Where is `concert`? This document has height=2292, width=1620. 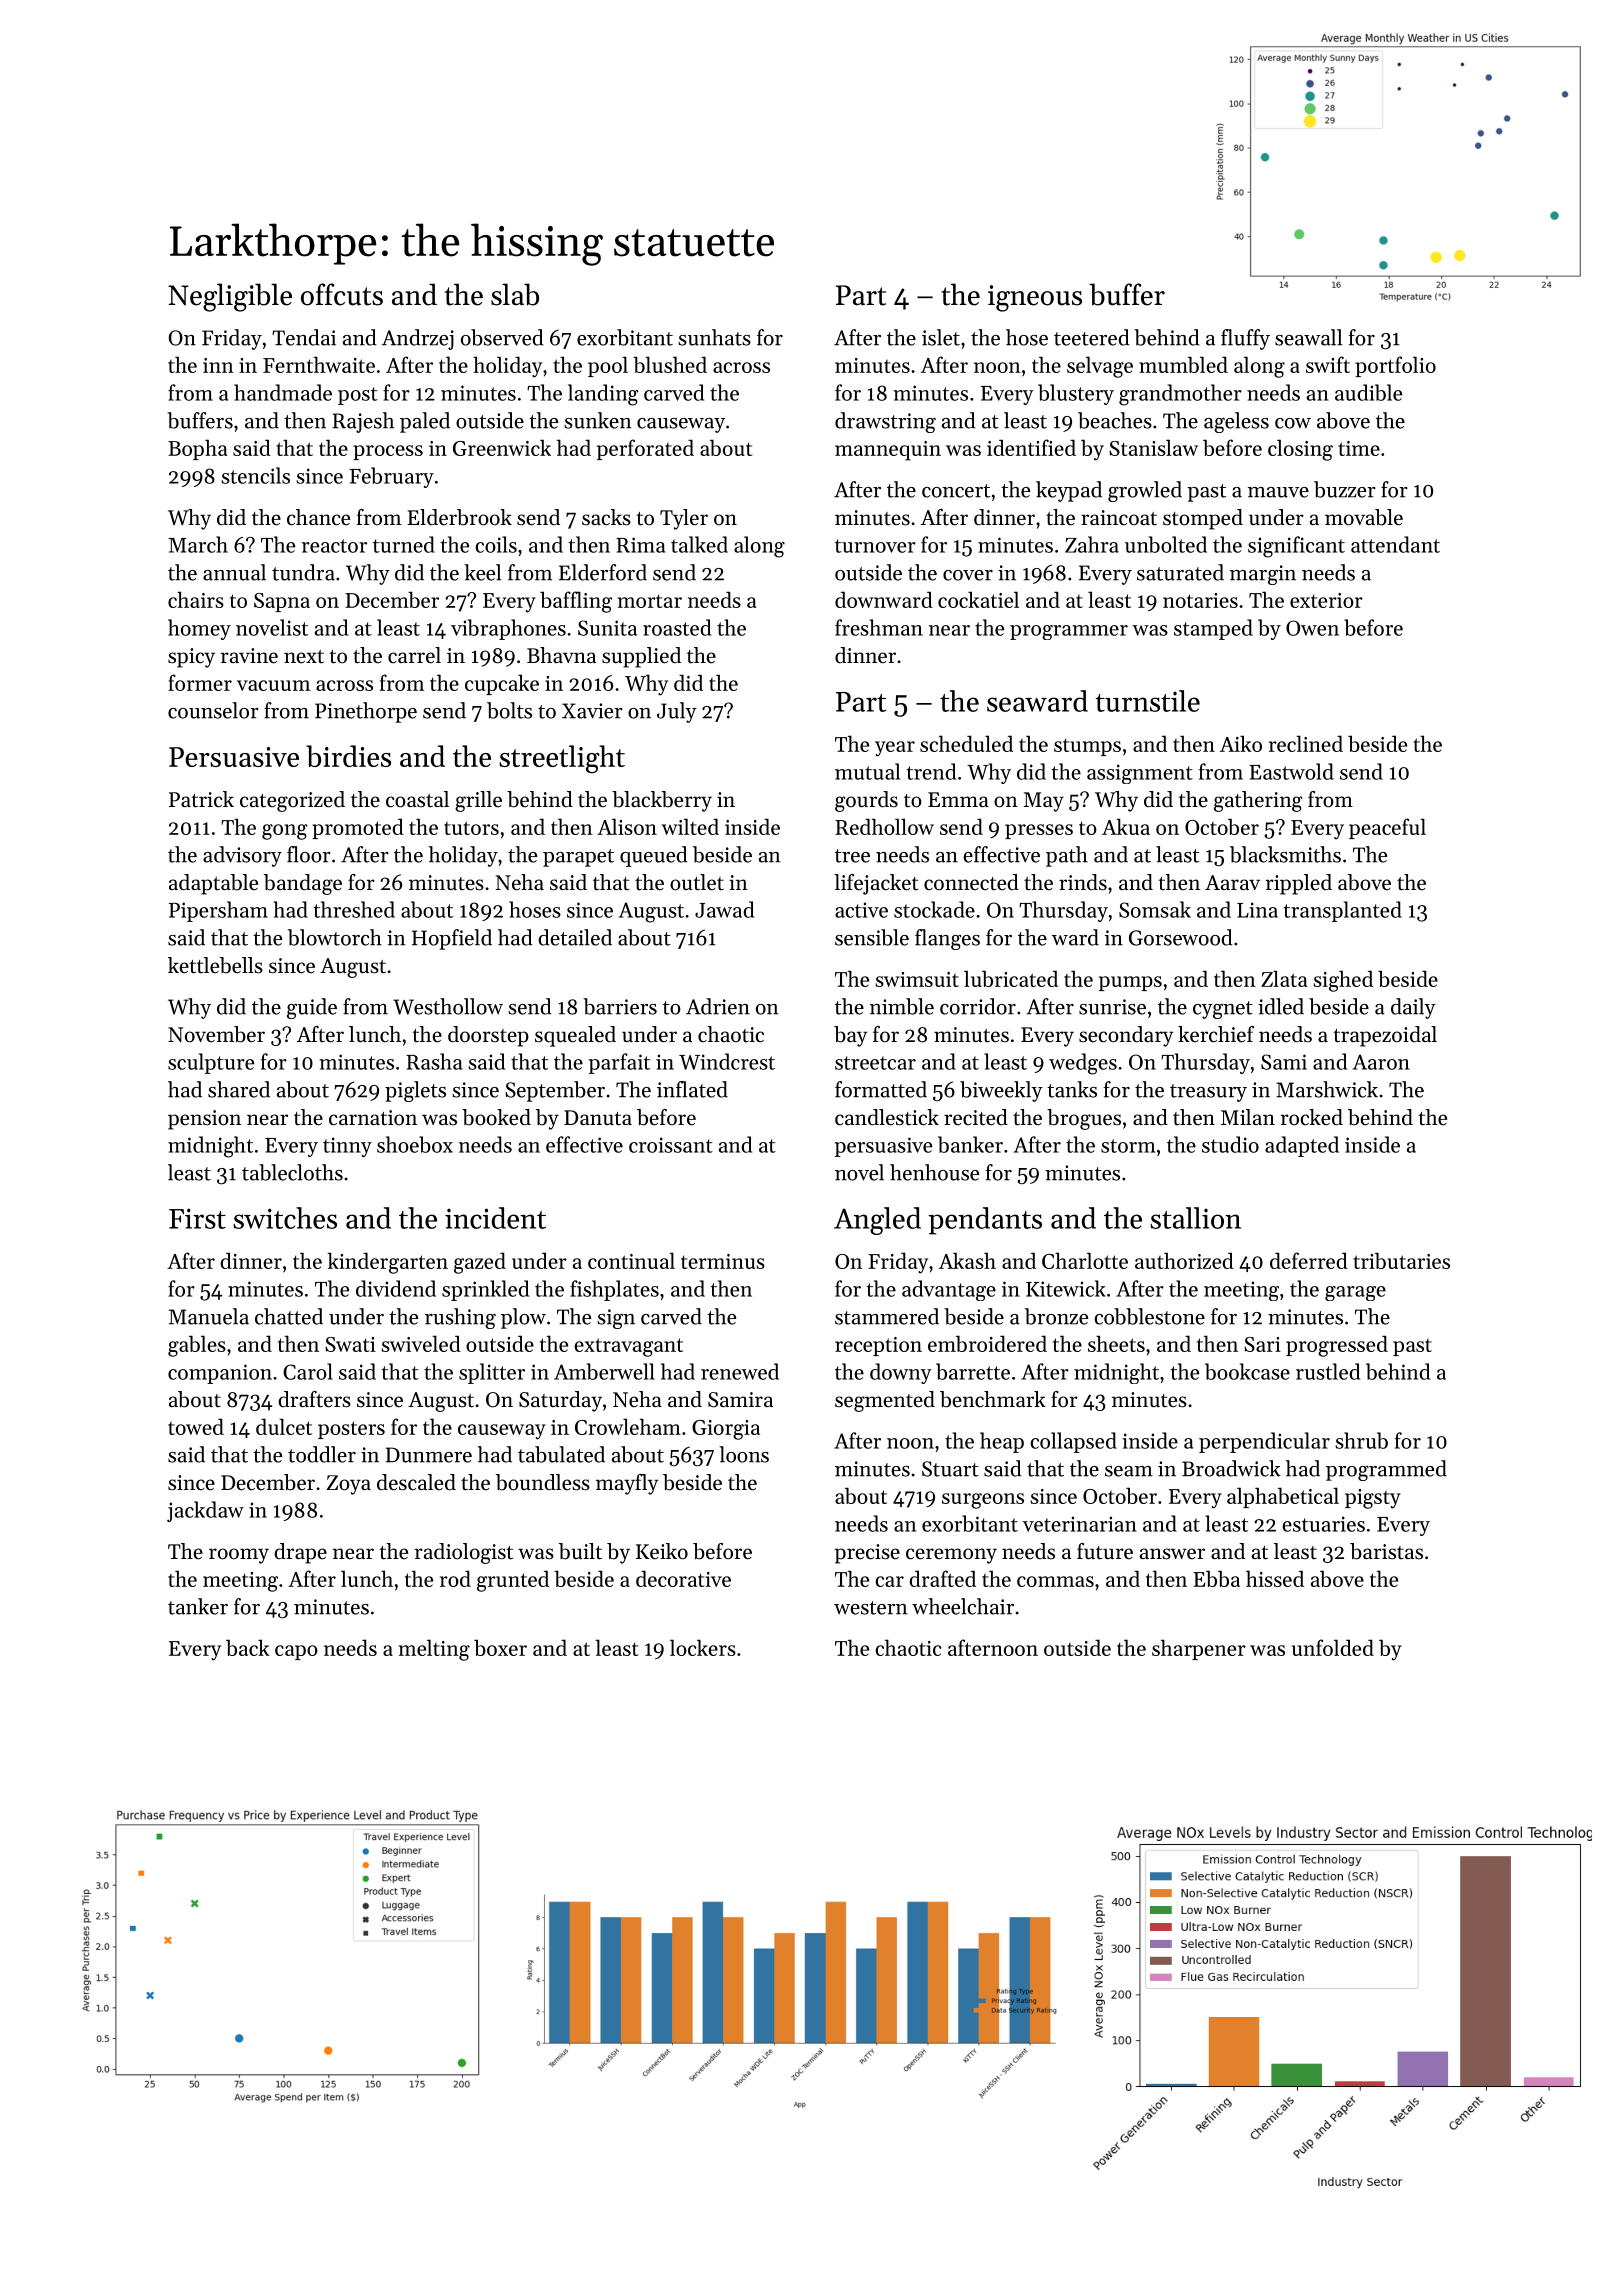 concert is located at coordinates (956, 491).
